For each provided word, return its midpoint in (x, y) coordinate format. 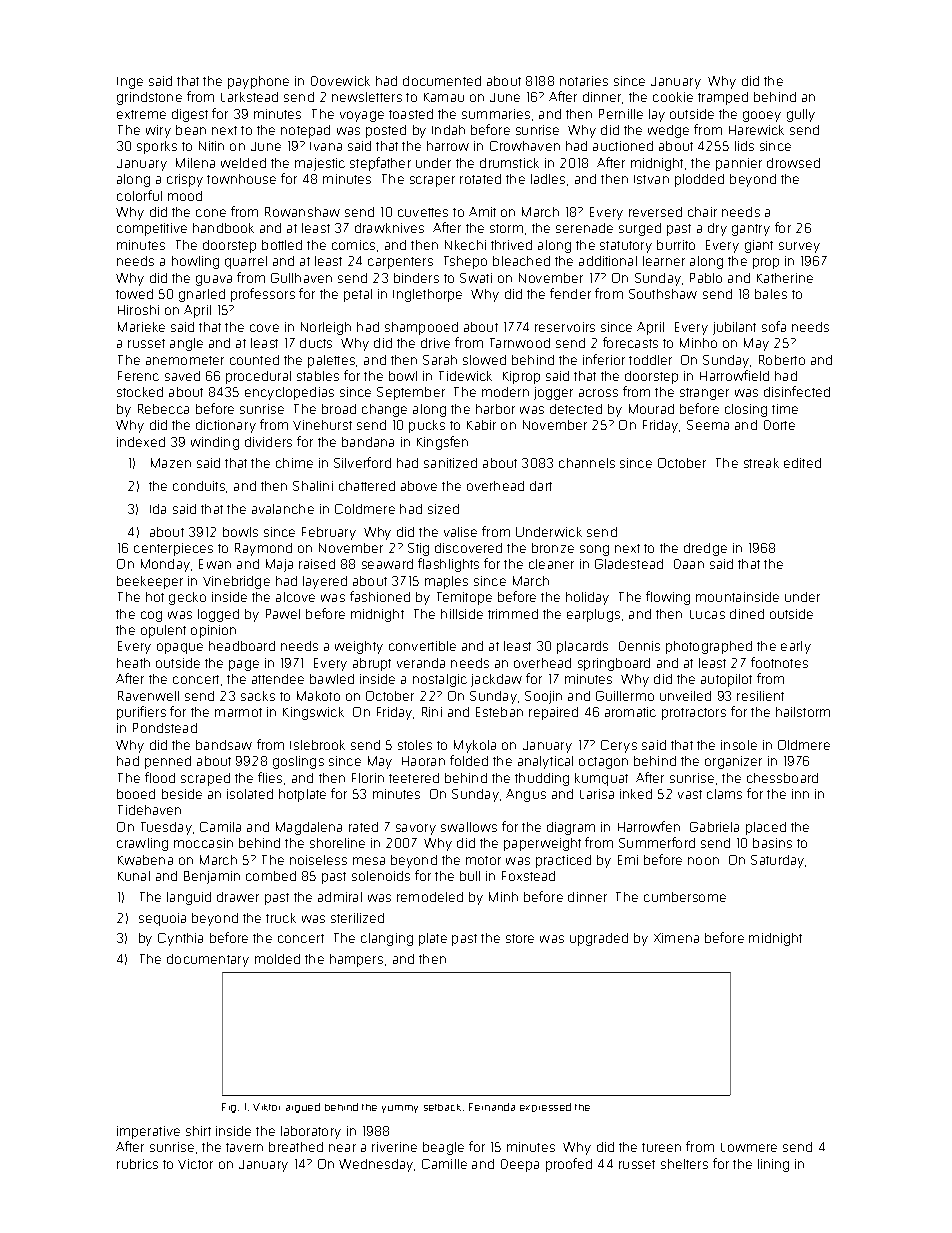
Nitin (211, 146)
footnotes (779, 662)
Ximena (676, 938)
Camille (444, 1164)
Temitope (464, 598)
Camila (220, 827)
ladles (548, 179)
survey (799, 247)
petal (358, 295)
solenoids (381, 876)
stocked (140, 392)
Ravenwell (148, 696)
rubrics (137, 1164)
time (785, 409)
